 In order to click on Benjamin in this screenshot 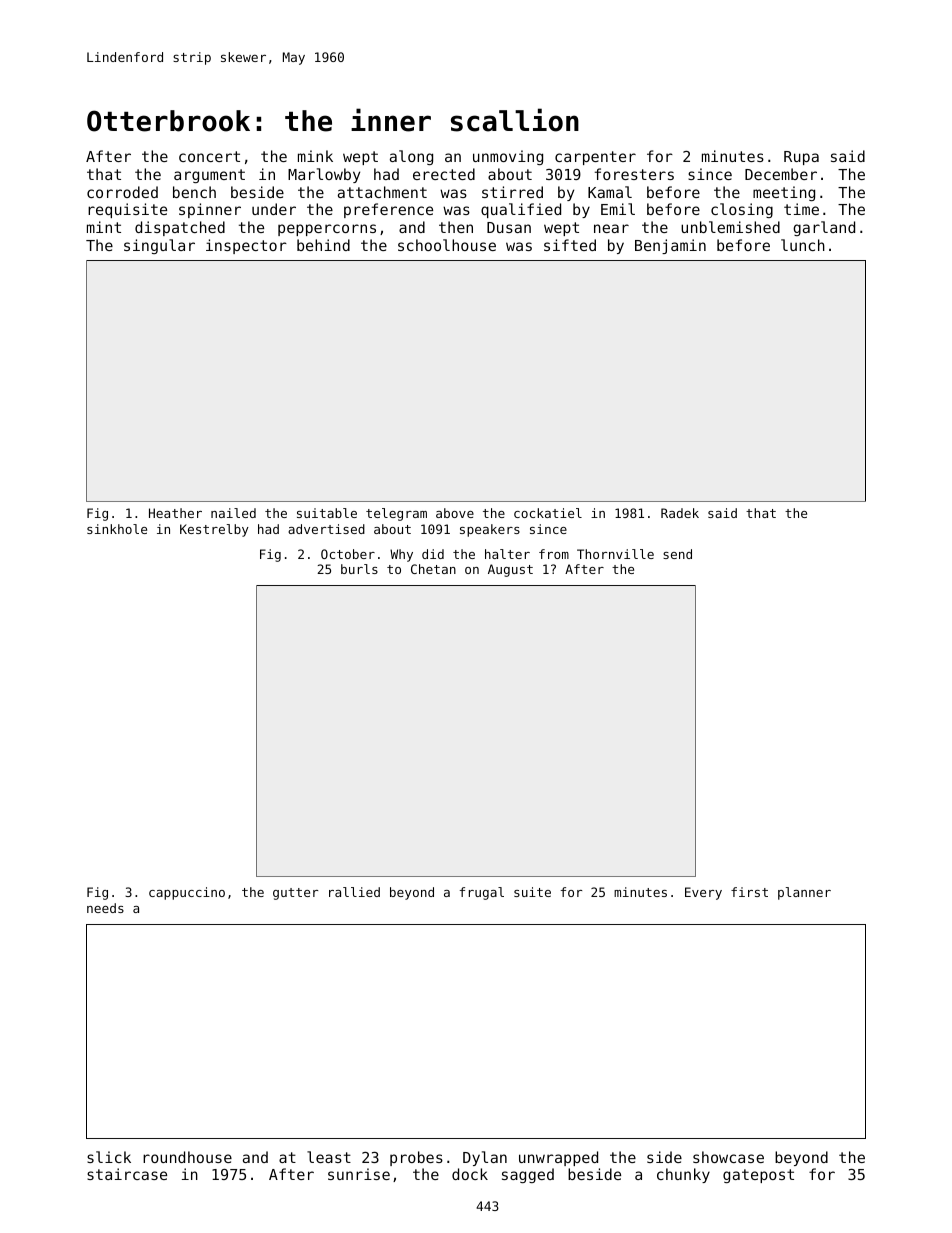, I will do `click(670, 246)`.
